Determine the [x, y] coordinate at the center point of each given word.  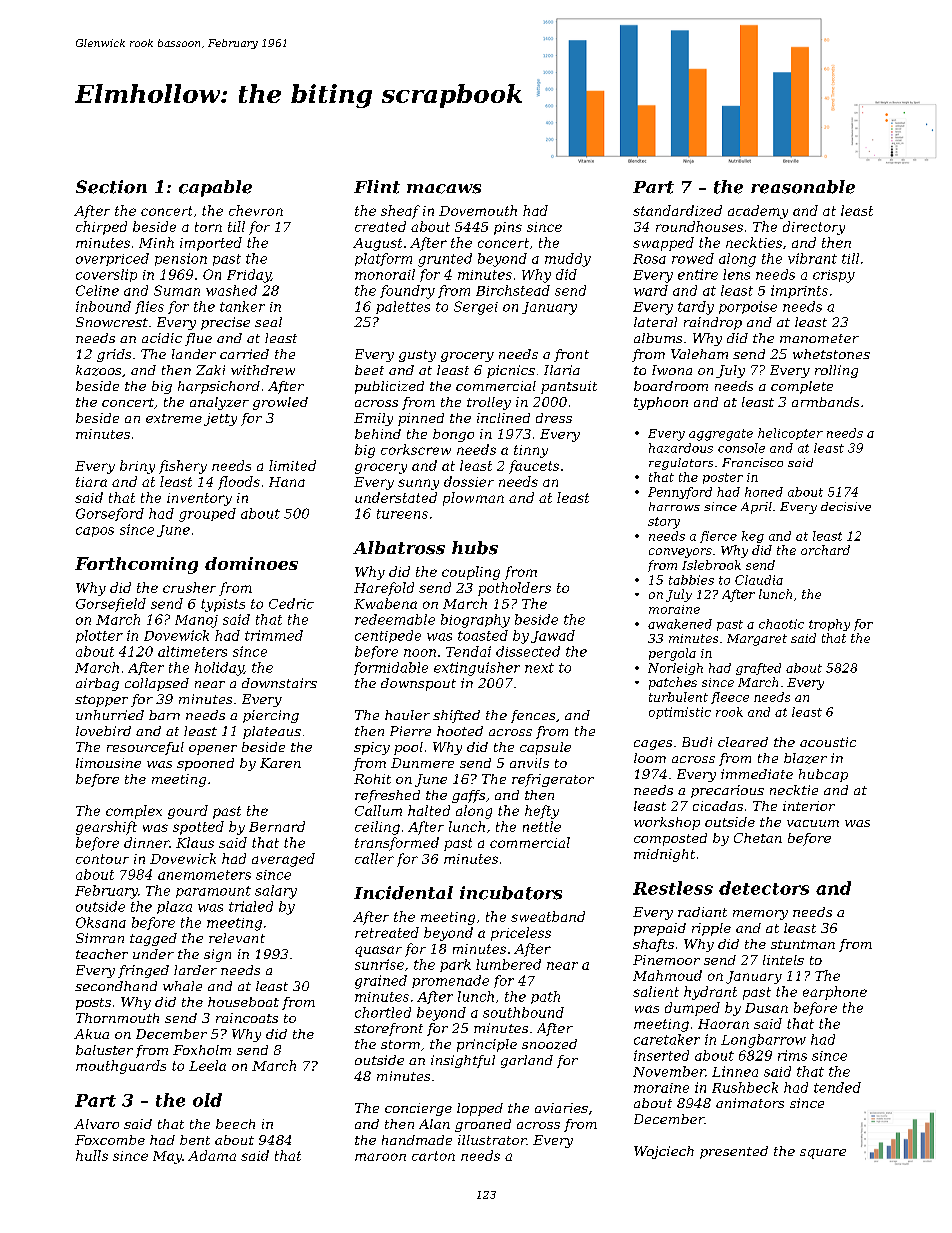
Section [111, 187]
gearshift [106, 828]
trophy [829, 625]
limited [292, 465]
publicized [389, 387]
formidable [391, 668]
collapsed [157, 684]
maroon [380, 1157]
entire [698, 274]
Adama [212, 1155]
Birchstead [513, 290]
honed [764, 492]
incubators [511, 893]
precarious [727, 791]
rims [792, 1055]
